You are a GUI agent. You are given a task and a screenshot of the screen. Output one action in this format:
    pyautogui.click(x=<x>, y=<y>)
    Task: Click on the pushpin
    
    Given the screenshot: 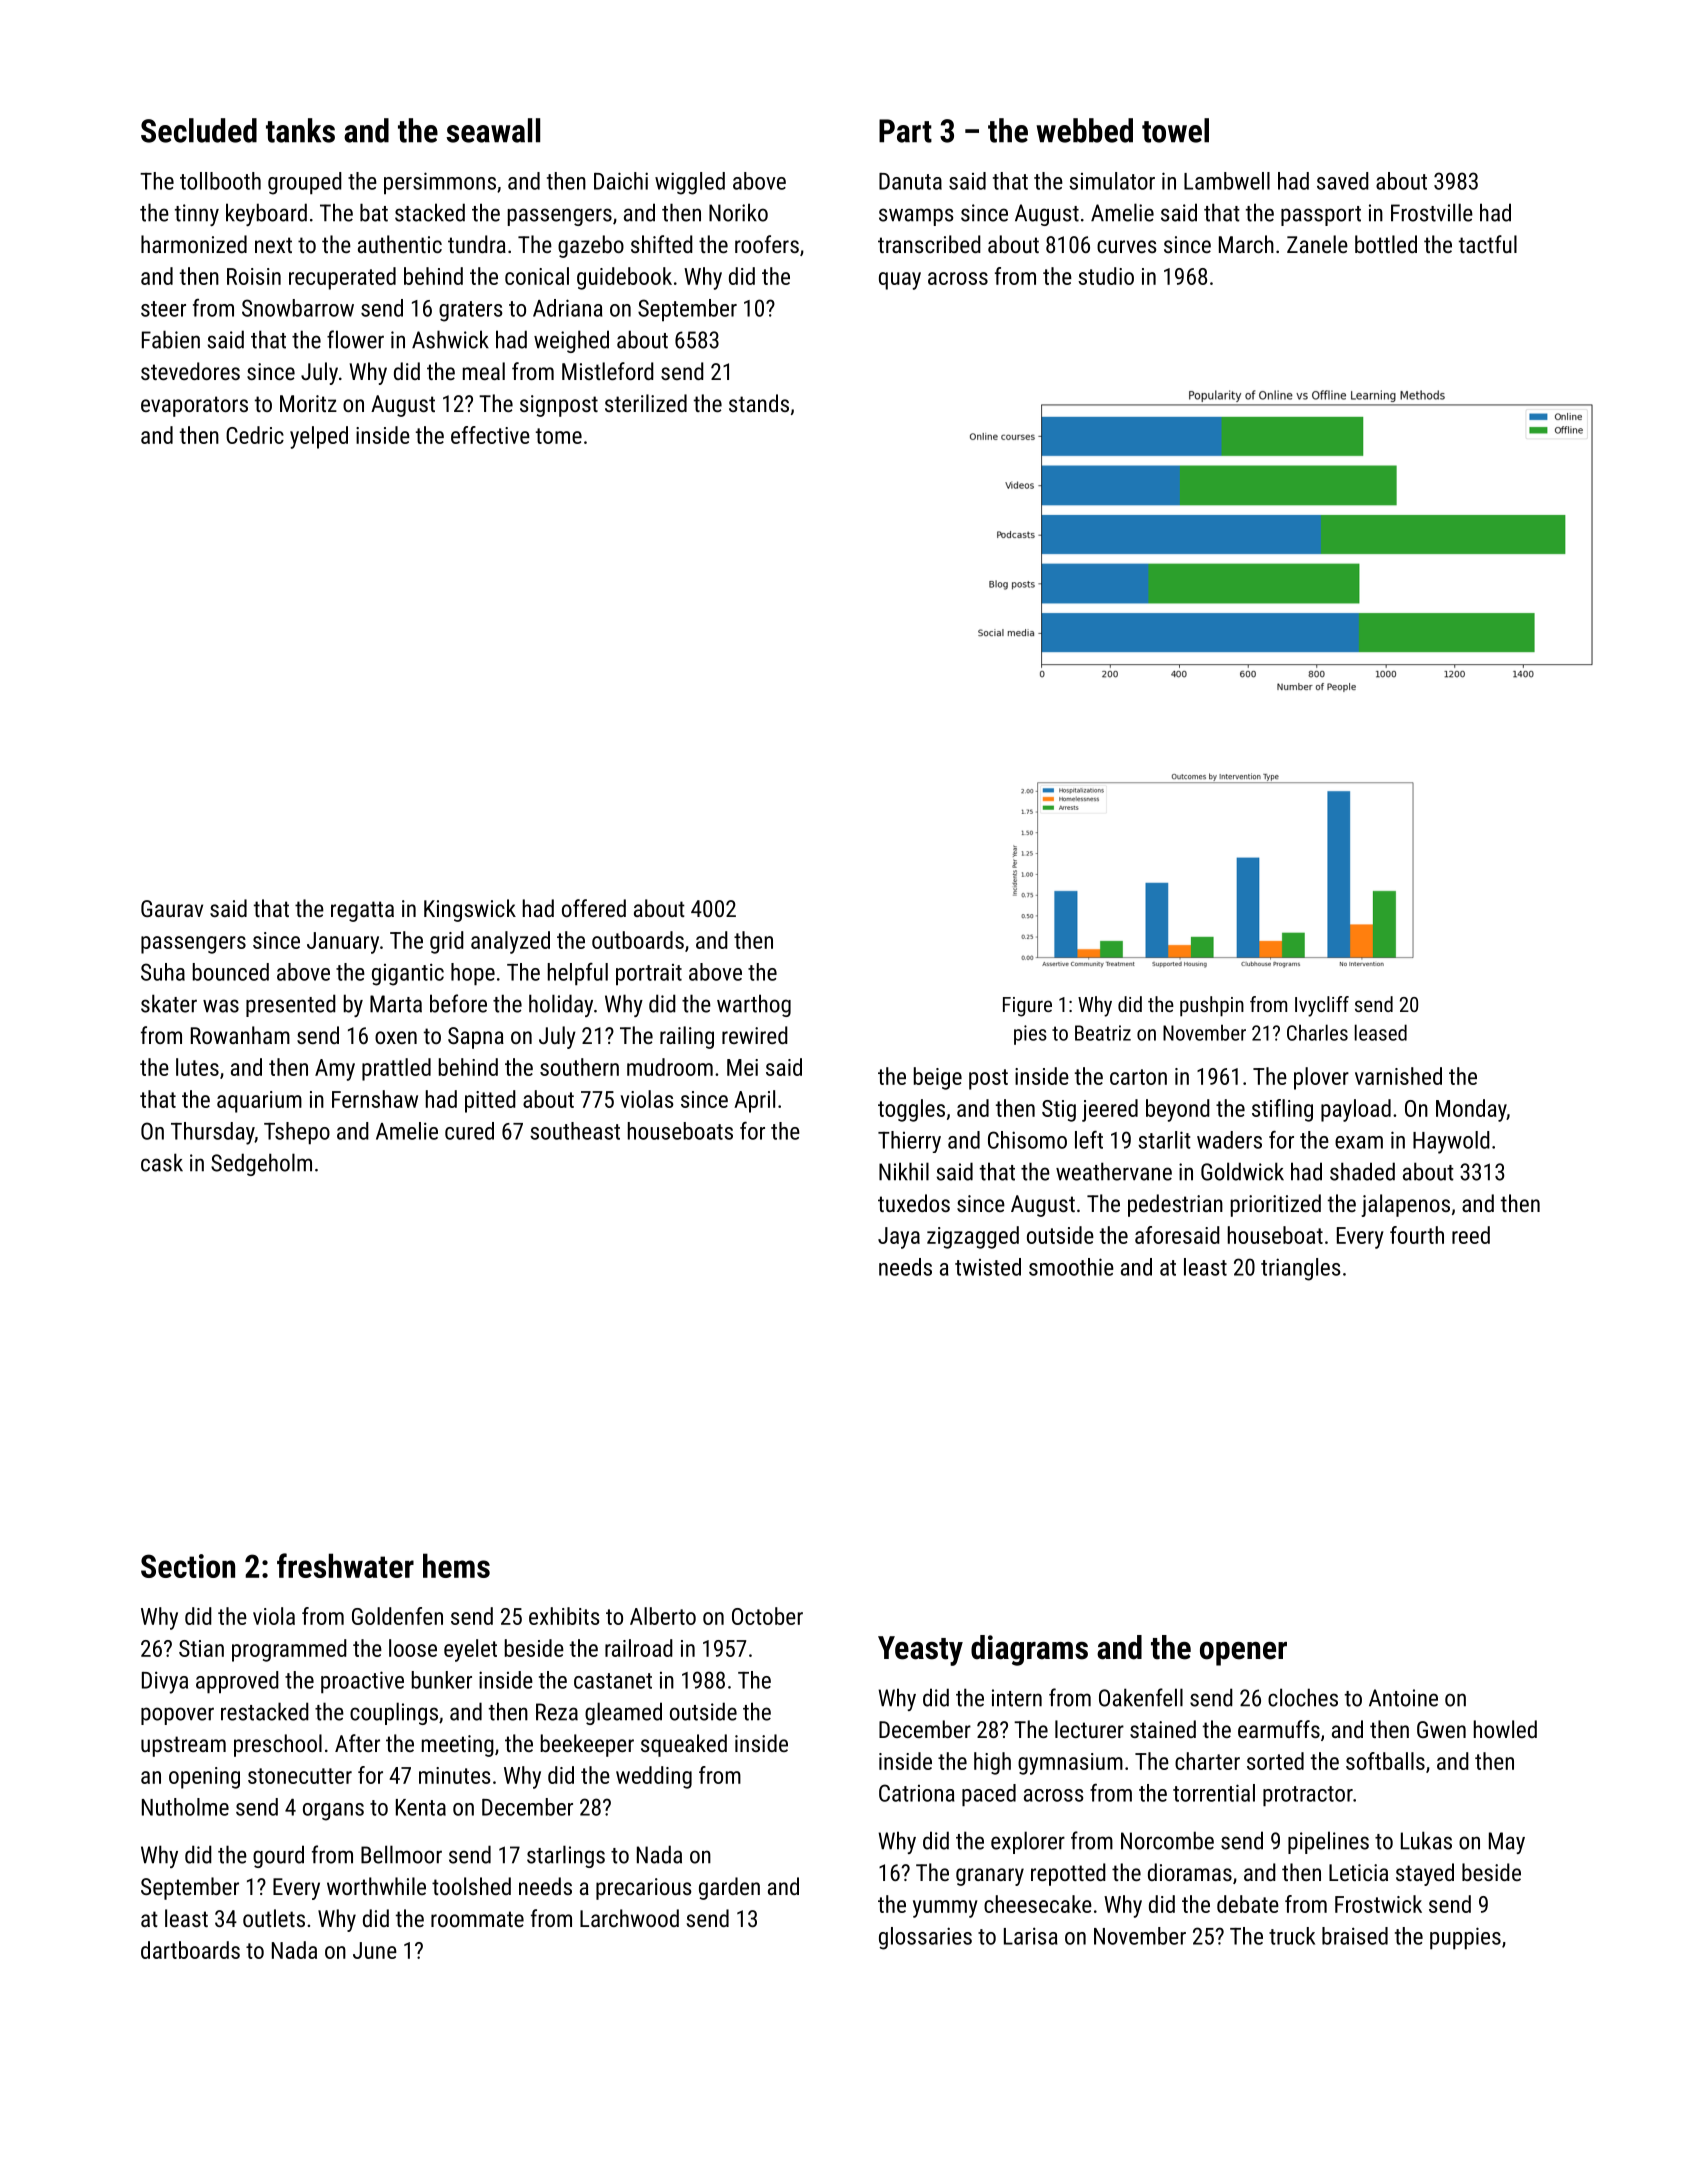 What is the action you would take?
    pyautogui.click(x=1212, y=1006)
